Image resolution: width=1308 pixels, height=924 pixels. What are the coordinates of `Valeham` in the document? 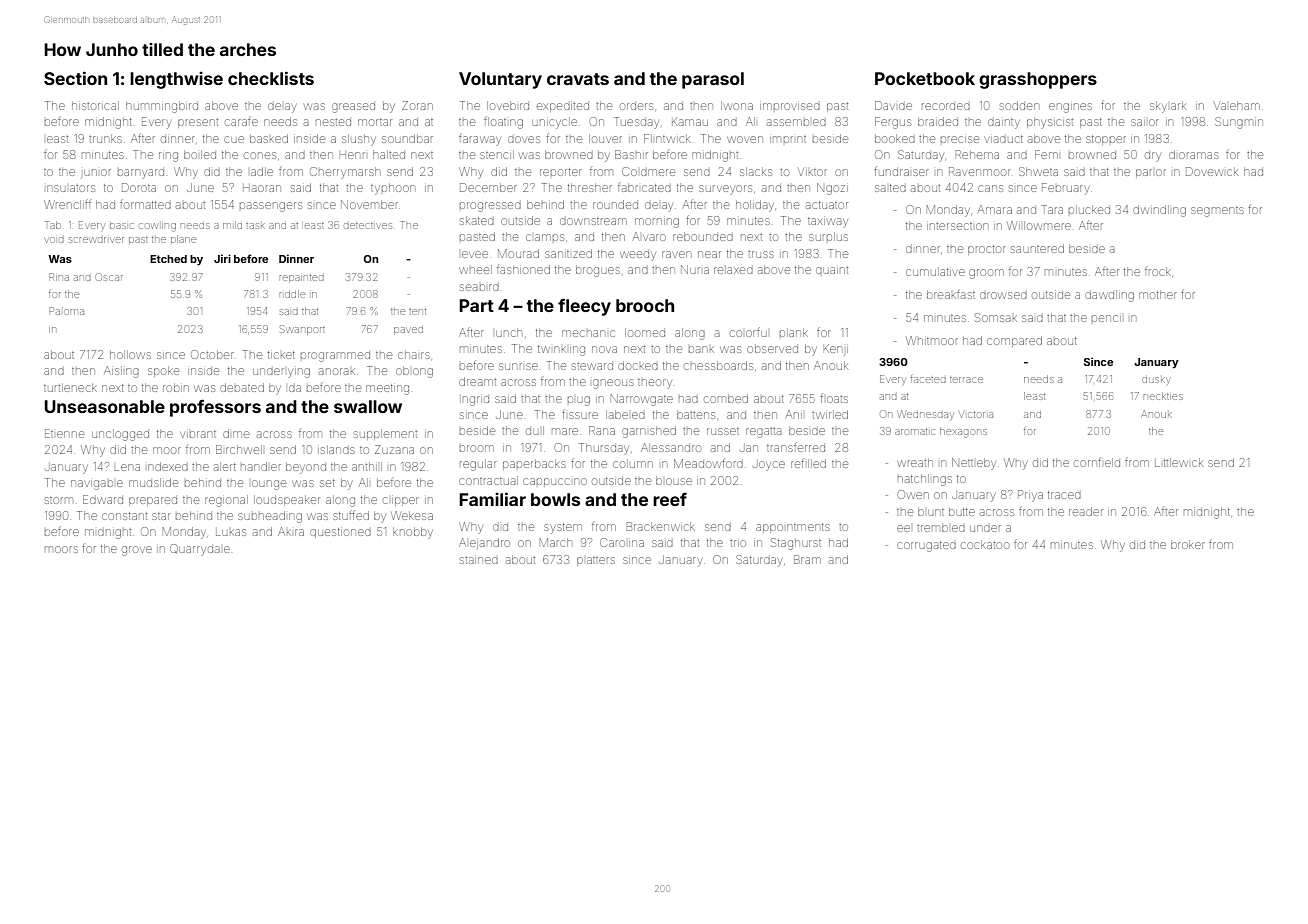 It's located at (1236, 105).
